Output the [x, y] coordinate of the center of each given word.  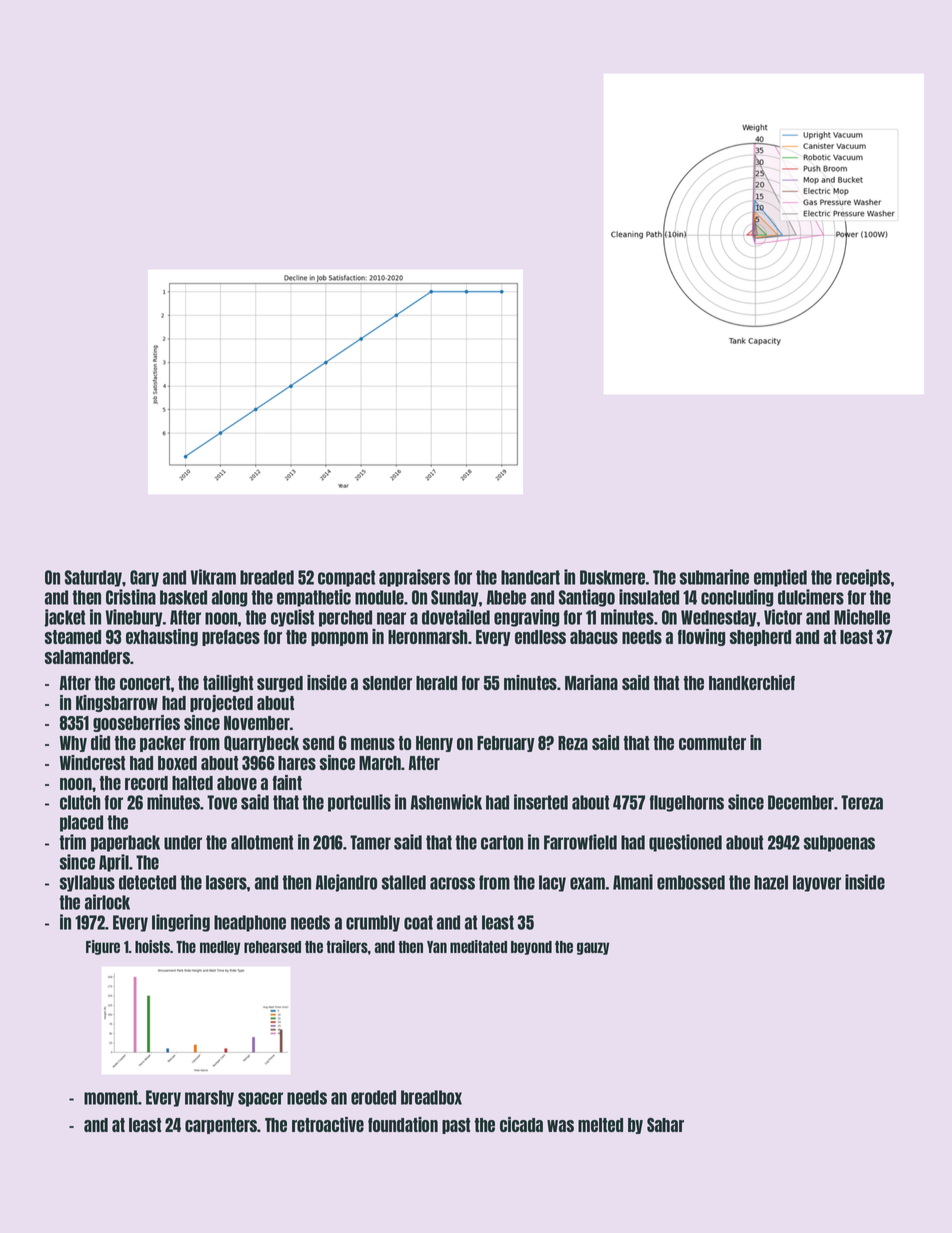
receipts [863, 578]
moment [111, 1097]
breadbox [431, 1097]
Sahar [665, 1125]
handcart [530, 577]
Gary [144, 578]
